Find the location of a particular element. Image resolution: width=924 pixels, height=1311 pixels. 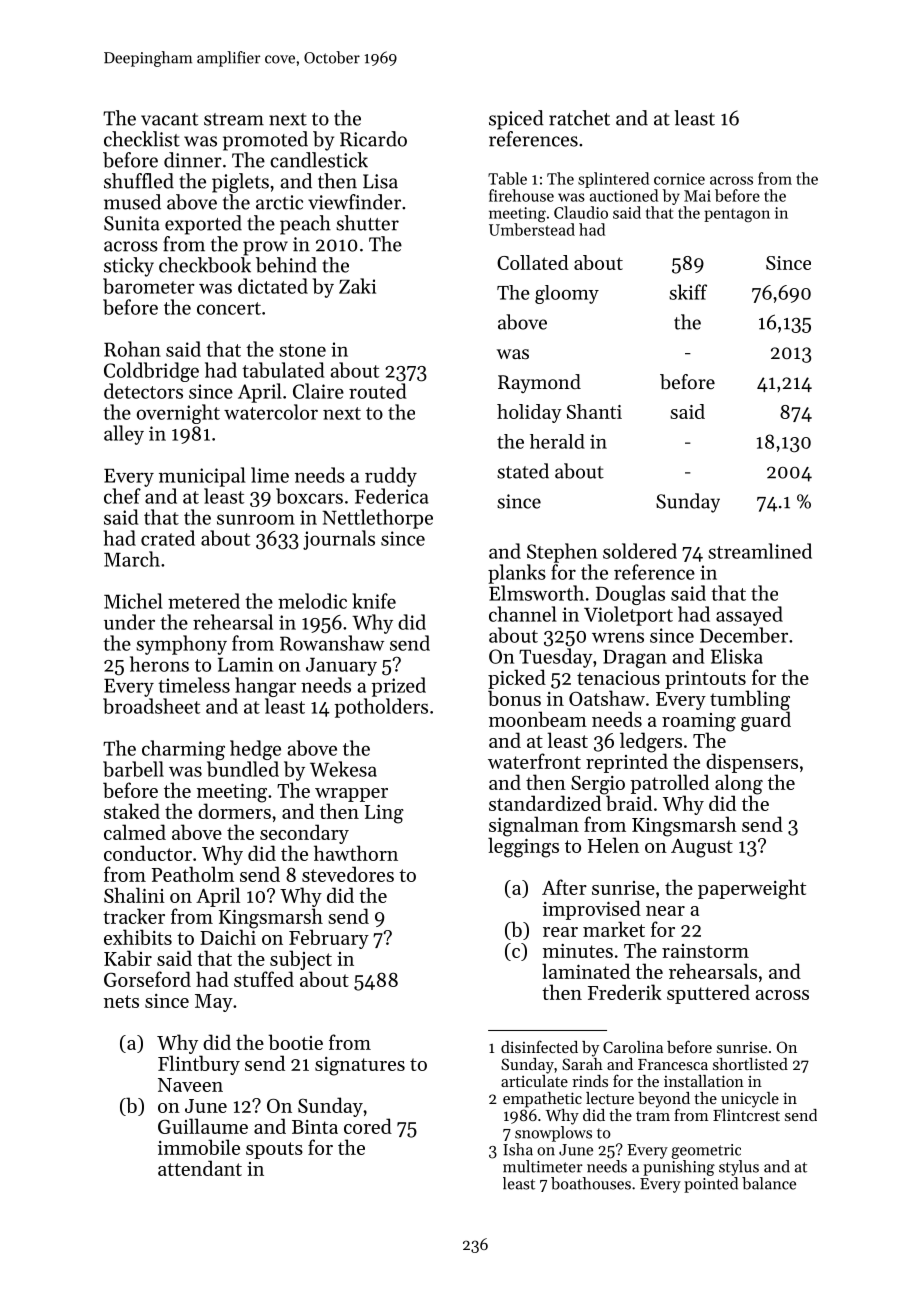

pentagon is located at coordinates (737, 215).
